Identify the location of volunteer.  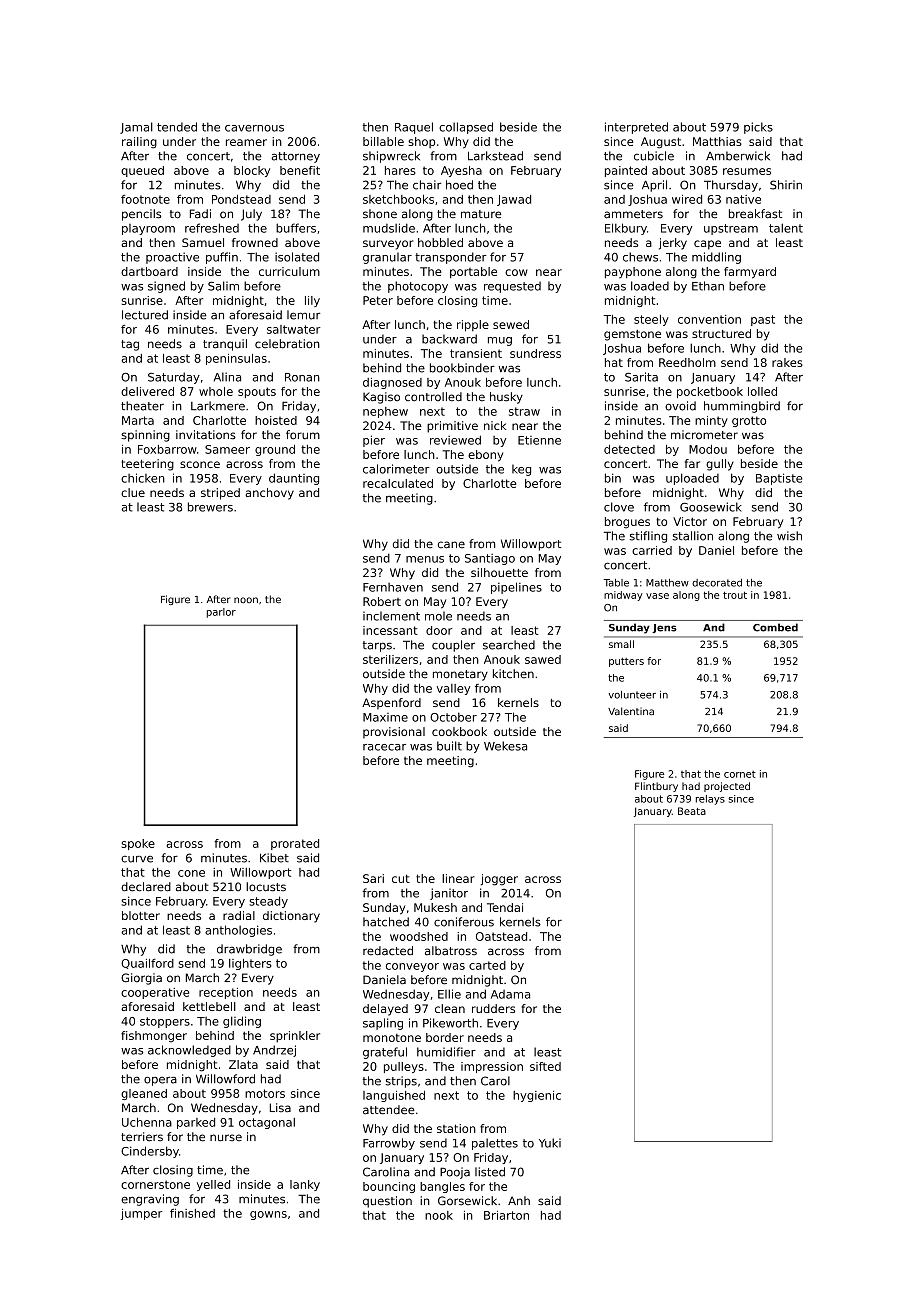
(632, 695).
